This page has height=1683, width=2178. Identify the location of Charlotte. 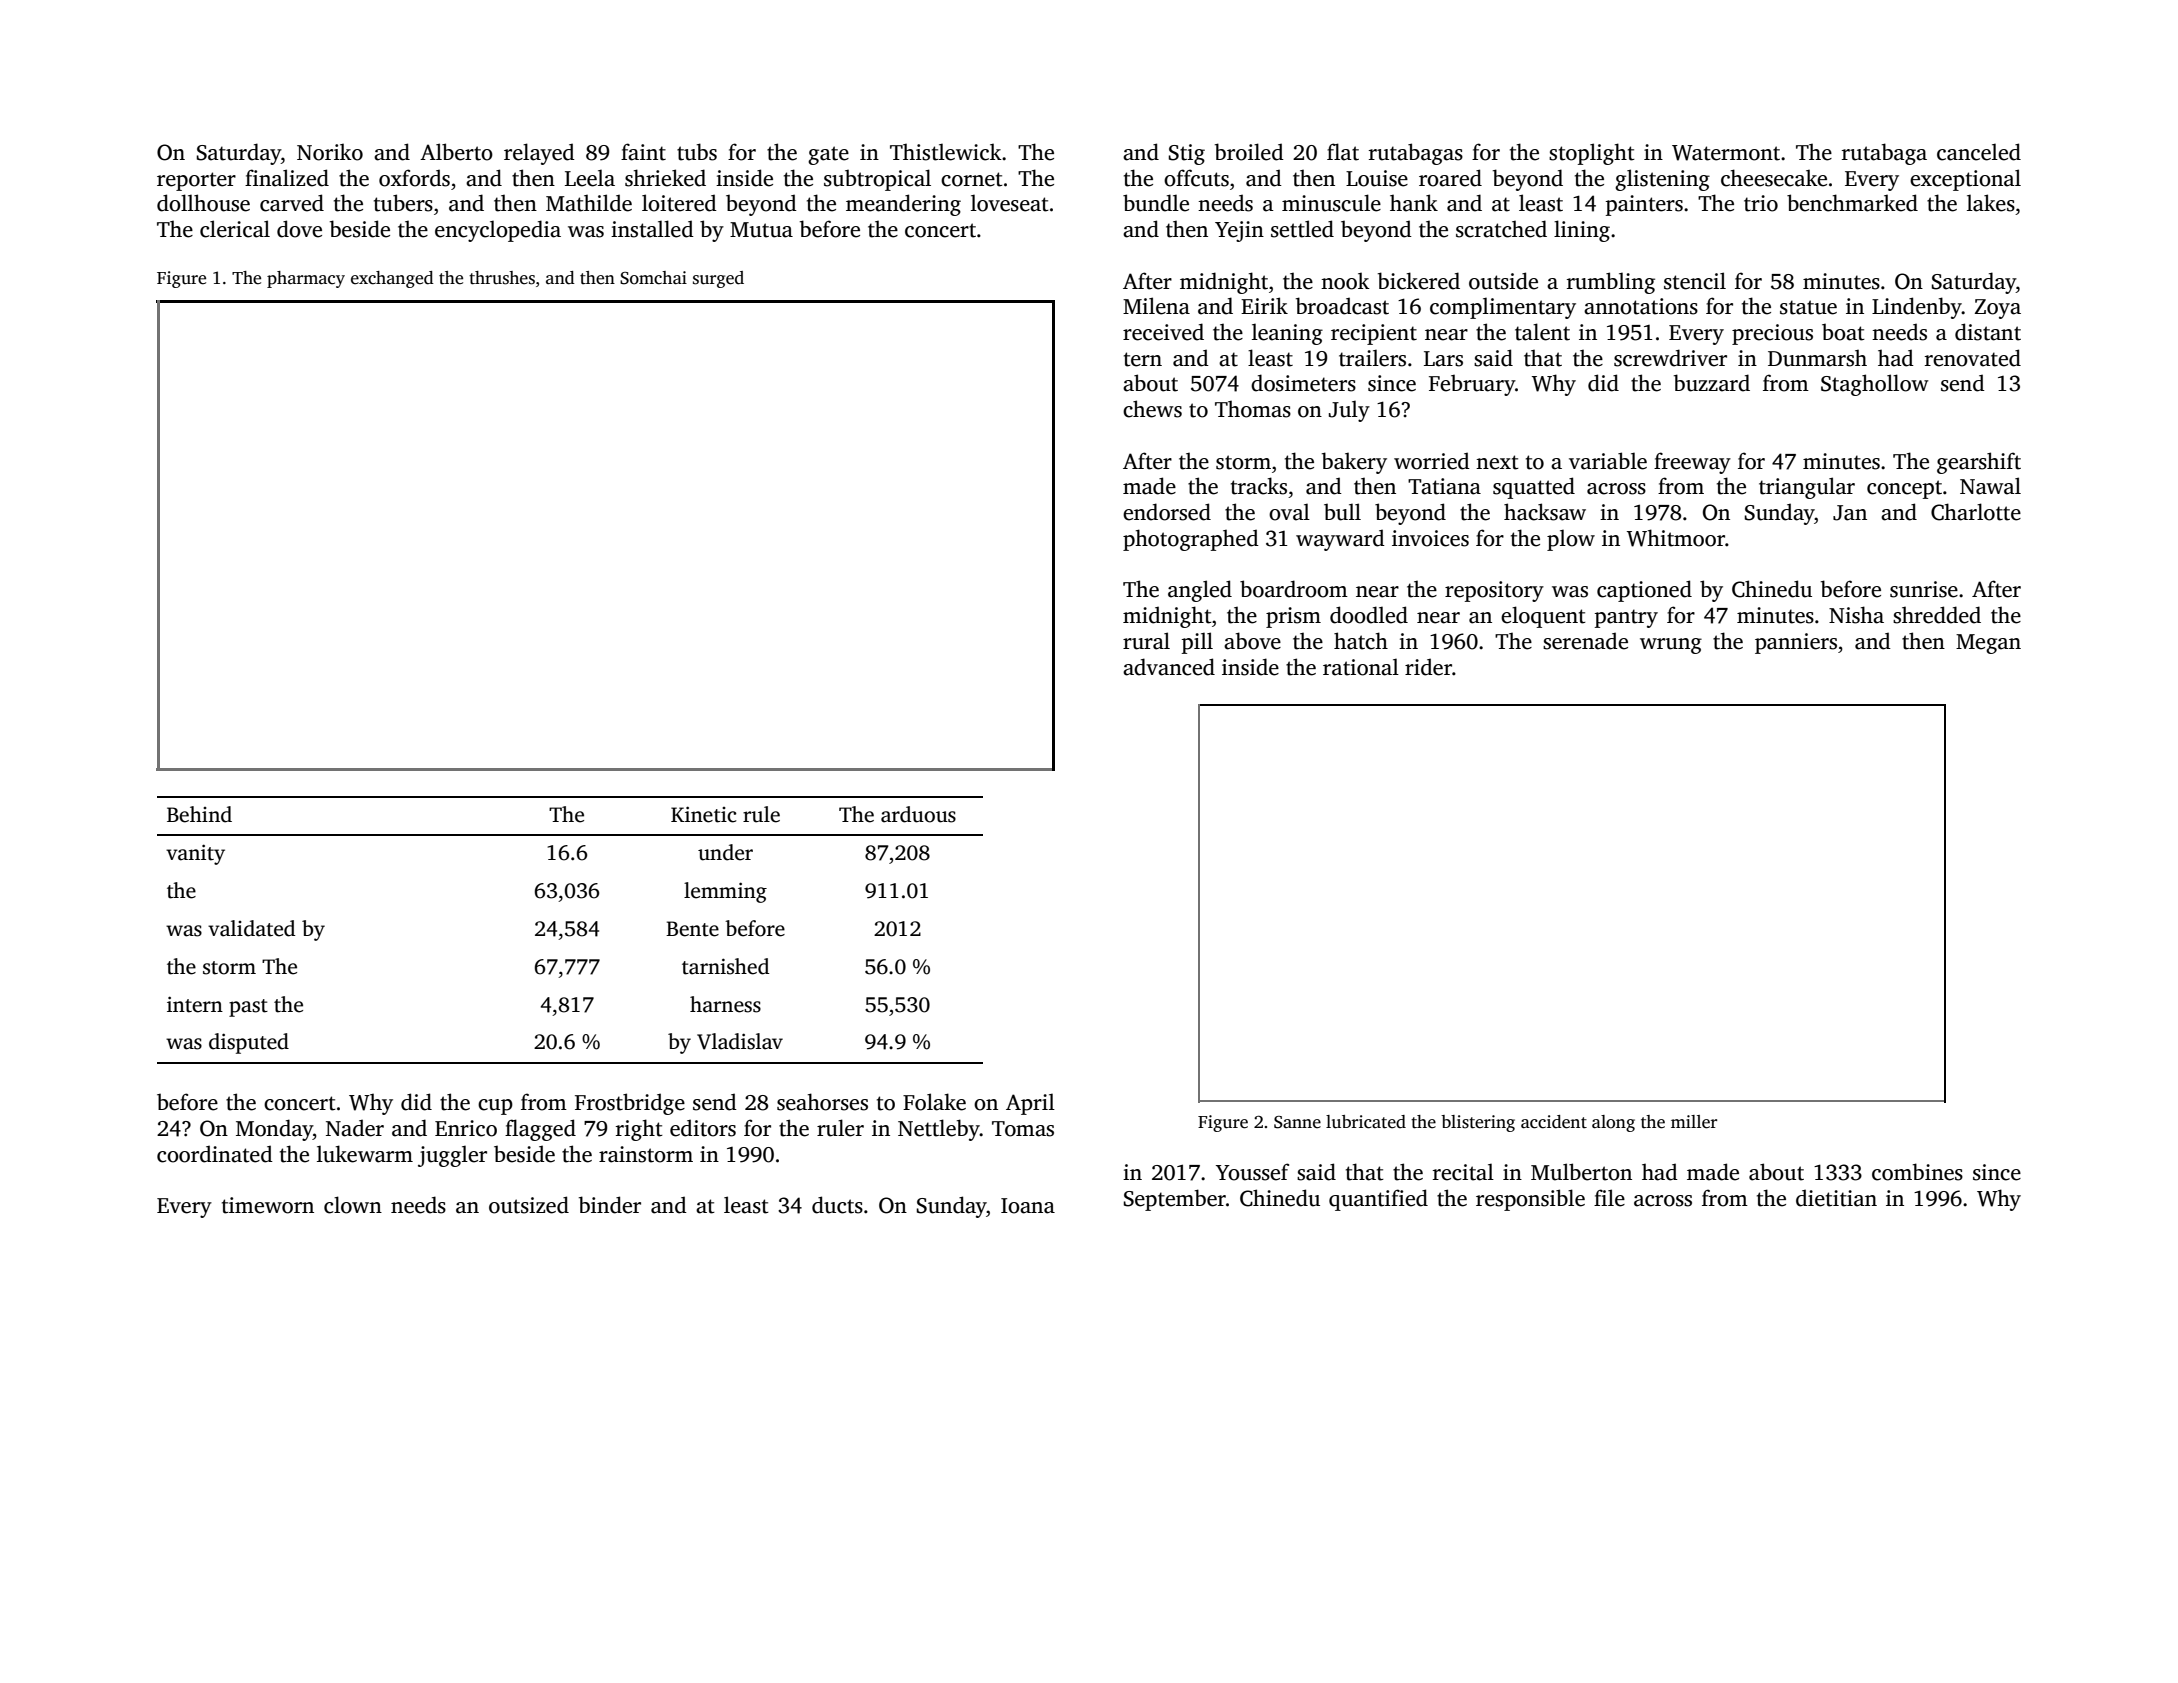
(1976, 512).
